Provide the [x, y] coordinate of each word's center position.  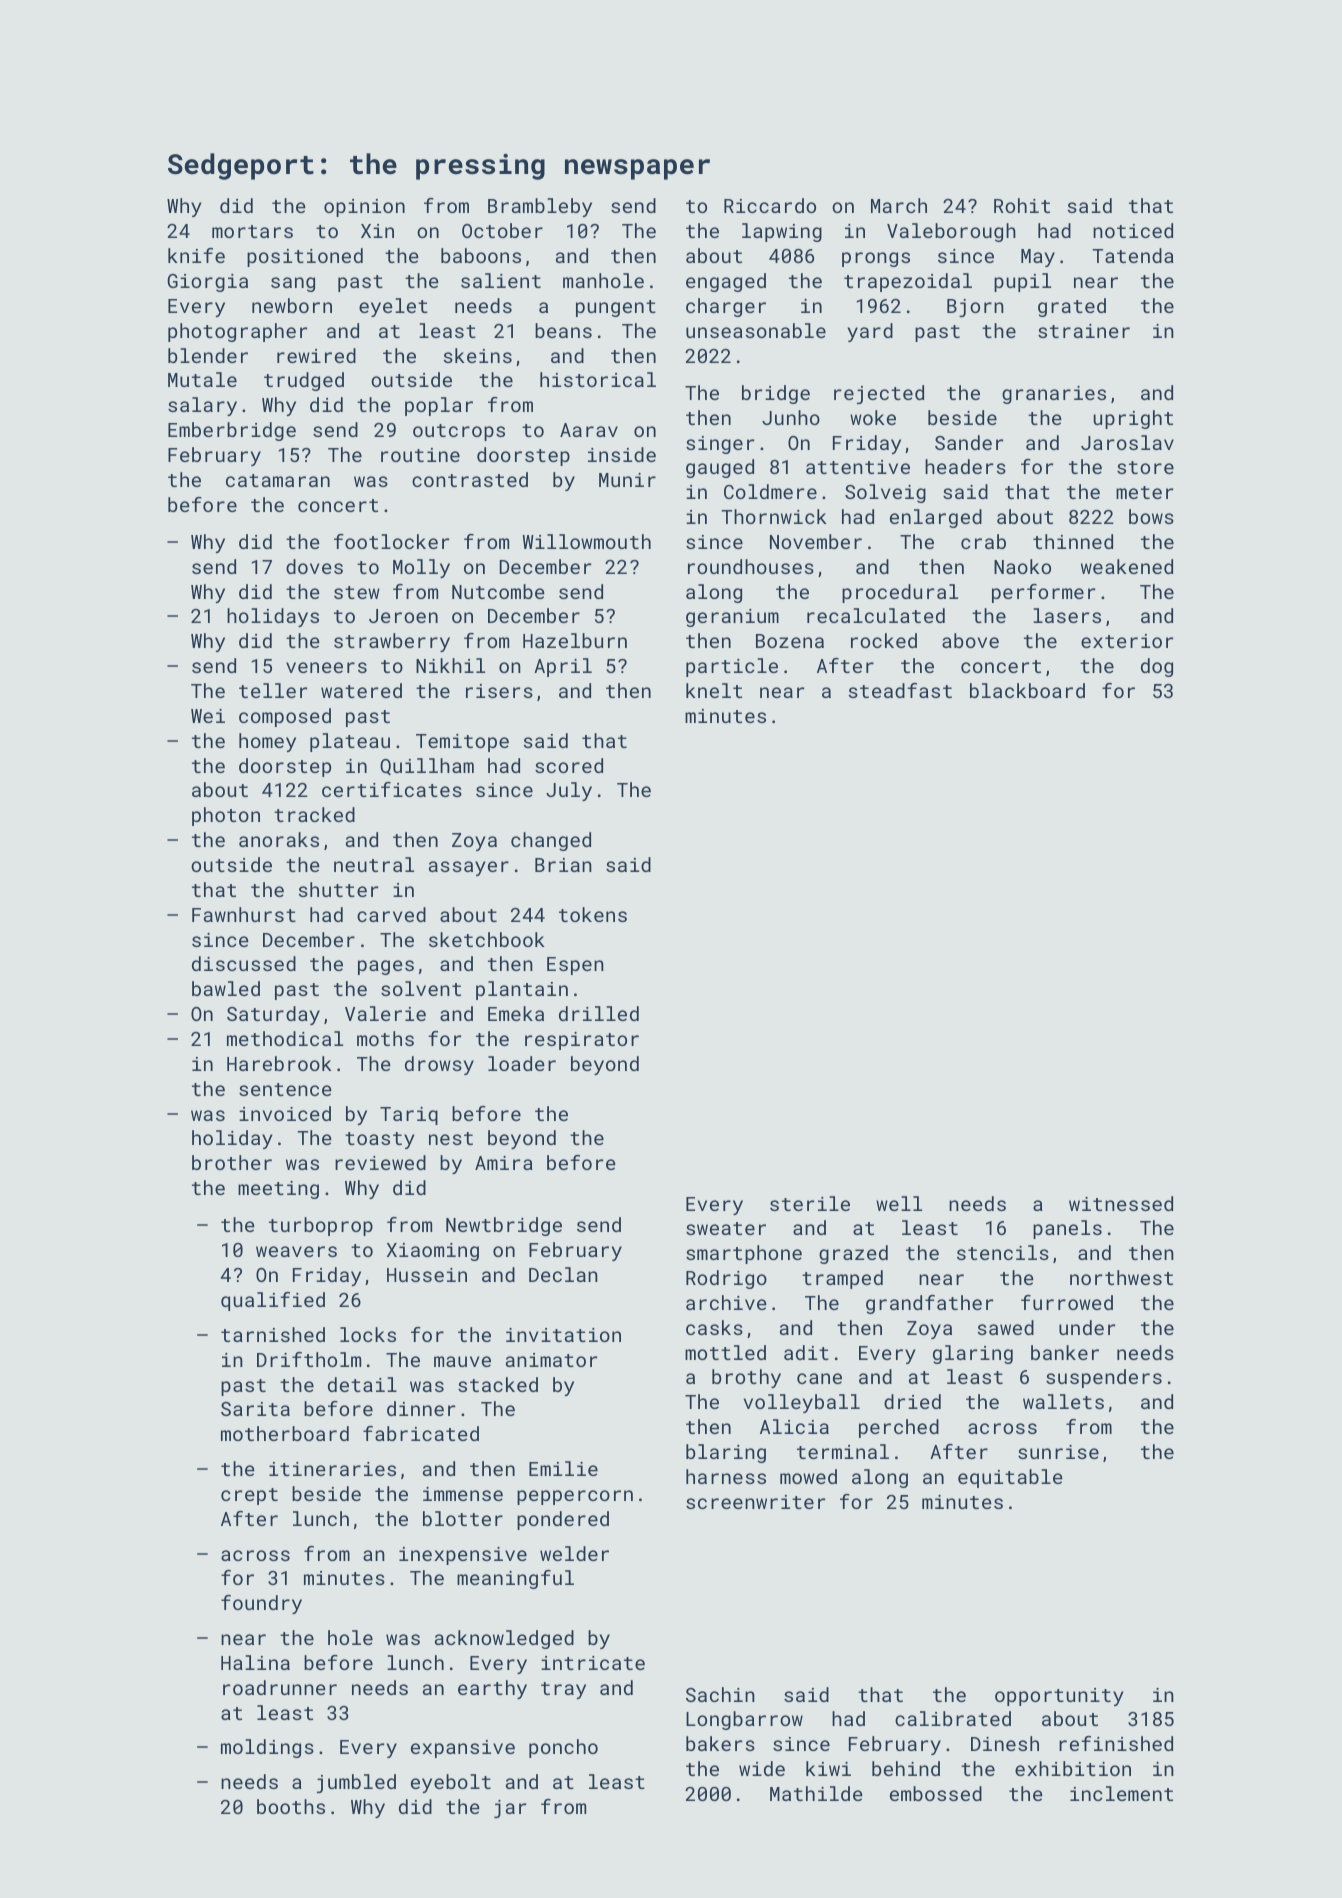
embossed [936, 1793]
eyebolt [451, 1783]
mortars [252, 231]
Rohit [1022, 205]
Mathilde [816, 1793]
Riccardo [770, 205]
